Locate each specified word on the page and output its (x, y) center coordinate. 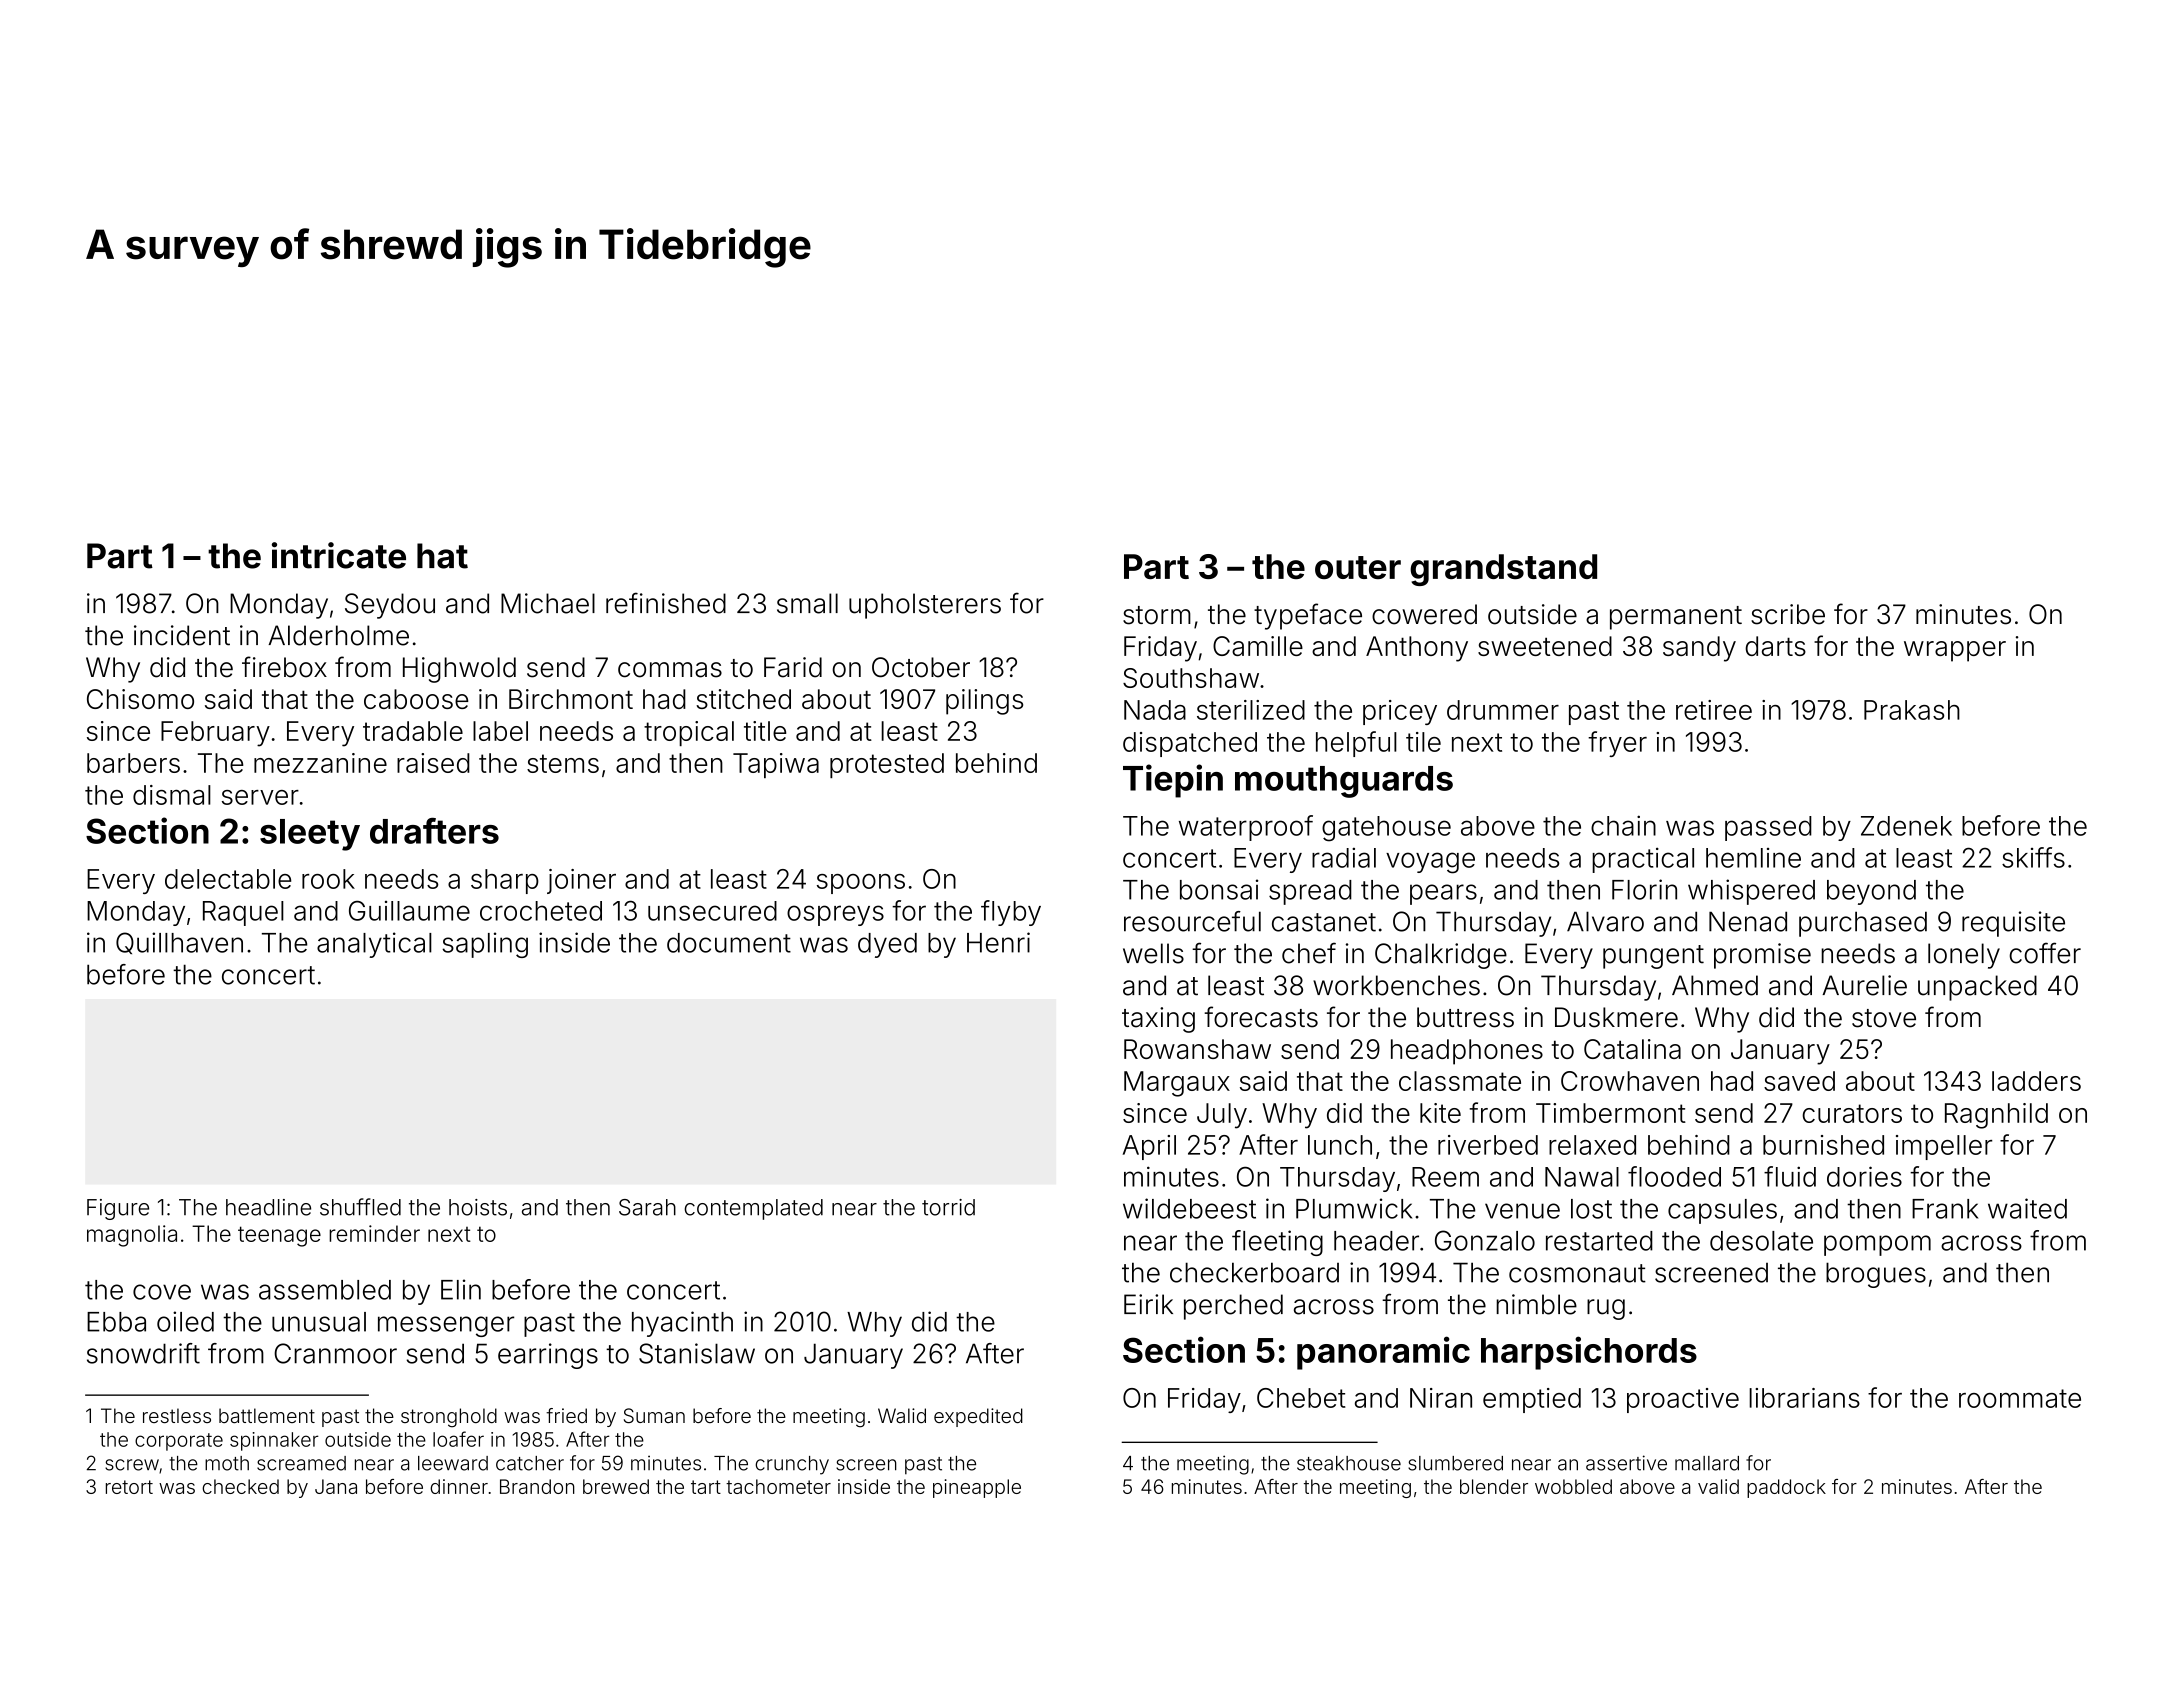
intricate (339, 555)
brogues (1876, 1275)
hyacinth (682, 1324)
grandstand (1503, 570)
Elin (461, 1289)
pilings (984, 702)
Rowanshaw (1197, 1049)
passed (1768, 828)
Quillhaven (179, 943)
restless (177, 1415)
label (500, 731)
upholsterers (925, 606)
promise (1762, 956)
